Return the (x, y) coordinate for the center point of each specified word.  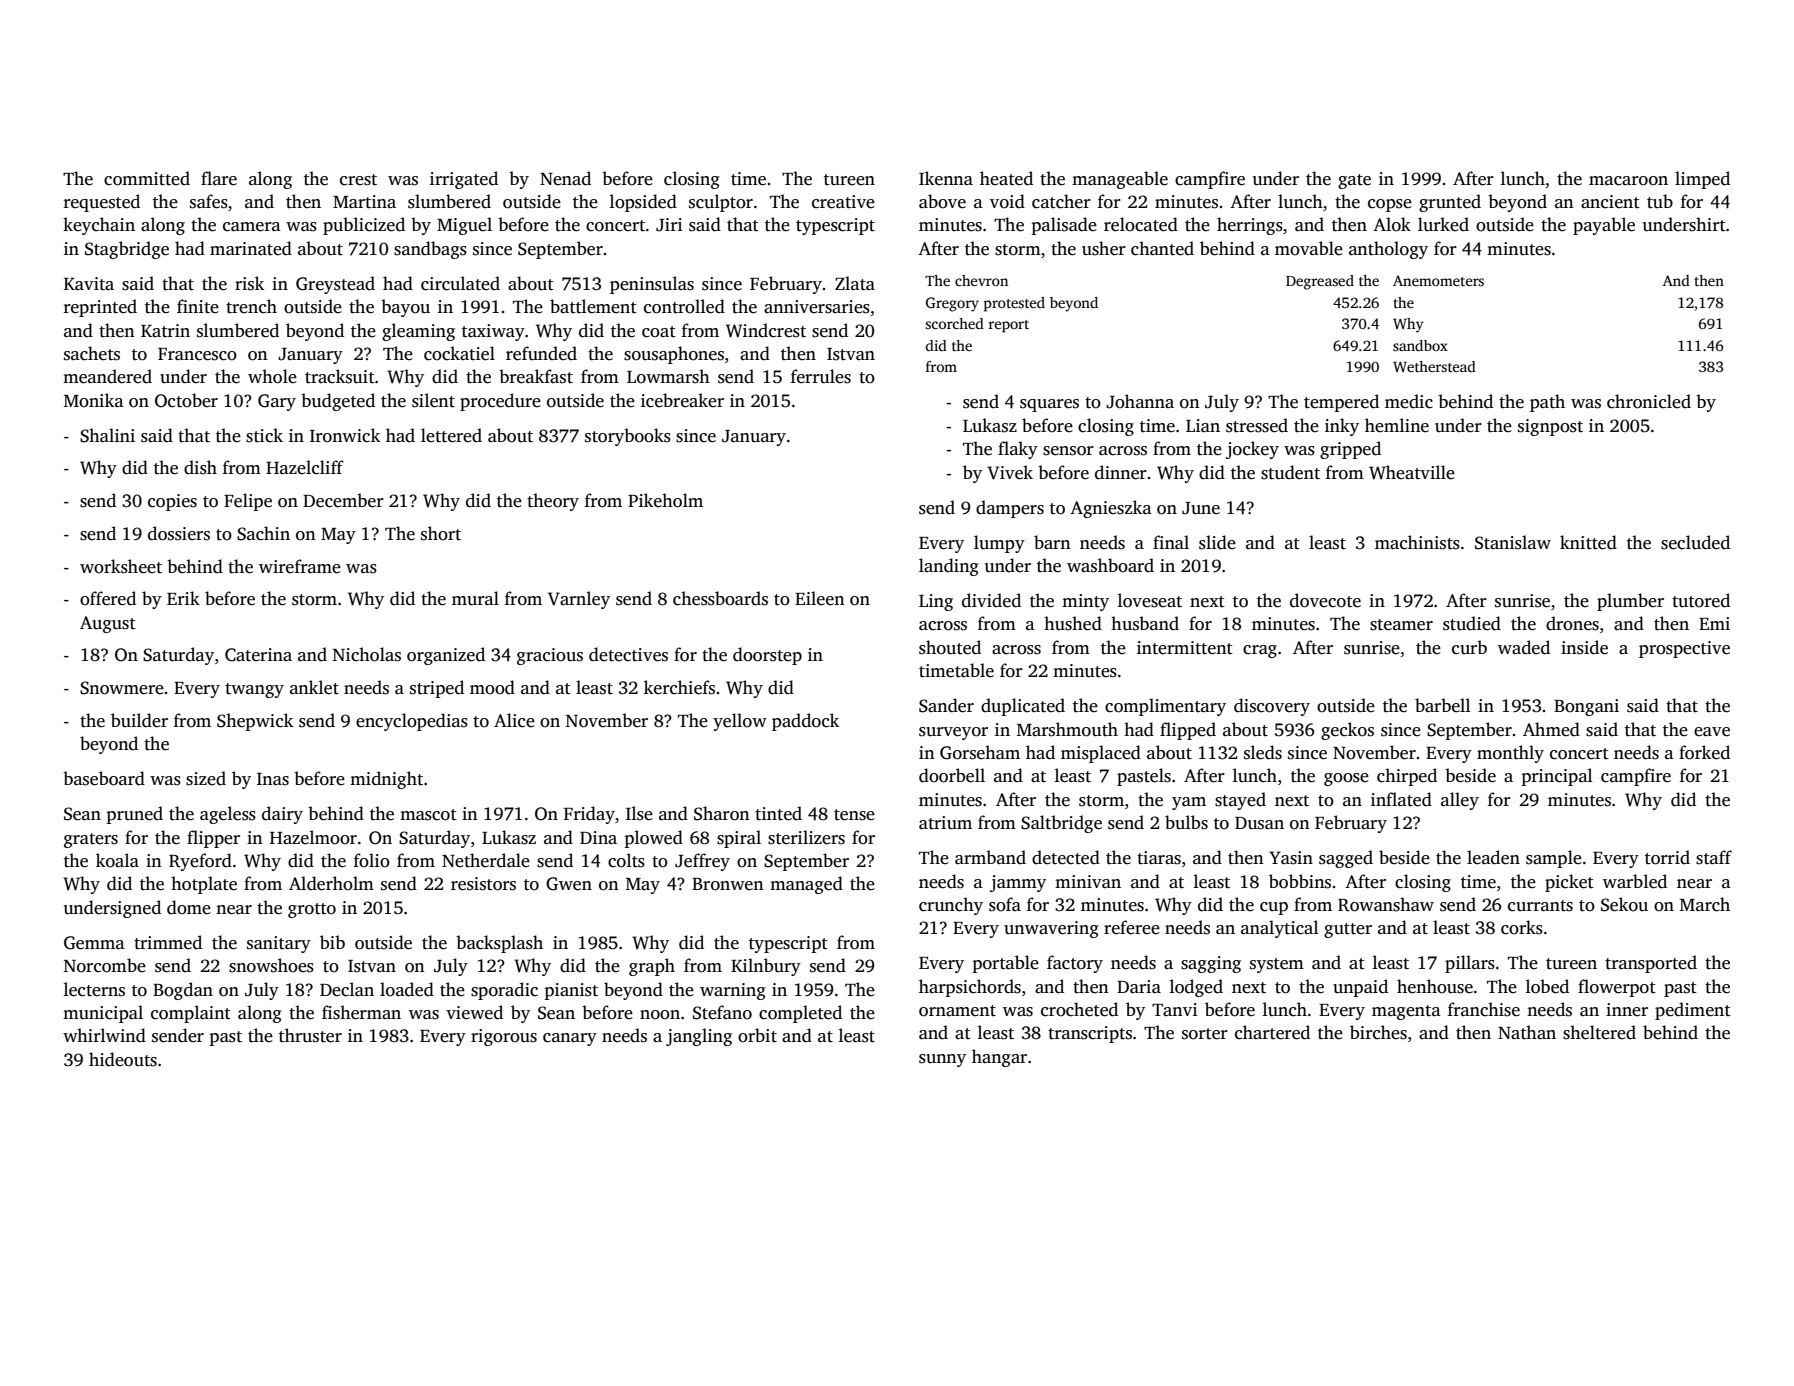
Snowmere (122, 688)
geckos (1347, 731)
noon (660, 1015)
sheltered (1599, 1032)
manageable (1120, 180)
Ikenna (946, 178)
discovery (1272, 707)
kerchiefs (679, 687)
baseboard (104, 778)
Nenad (565, 178)
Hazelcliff (305, 467)
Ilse (639, 813)
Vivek (1010, 472)
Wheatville (1412, 472)
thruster (310, 1035)
